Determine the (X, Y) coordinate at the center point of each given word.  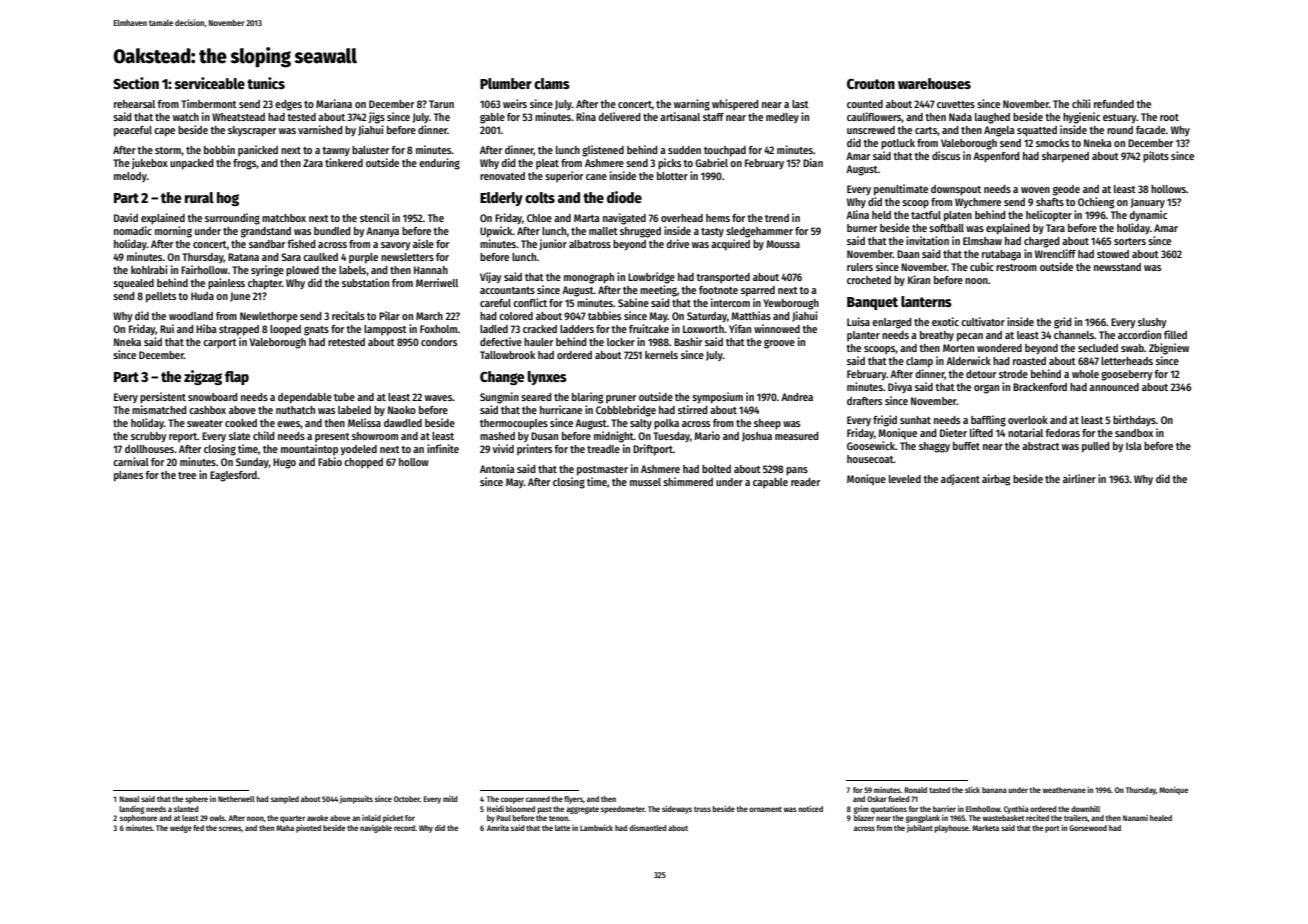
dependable (305, 398)
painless (226, 284)
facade (1151, 130)
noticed (811, 808)
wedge (181, 829)
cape (164, 132)
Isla (1134, 446)
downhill (1085, 808)
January (1148, 203)
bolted (716, 469)
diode (624, 197)
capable (770, 483)
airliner (1079, 478)
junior (553, 244)
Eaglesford (233, 476)
